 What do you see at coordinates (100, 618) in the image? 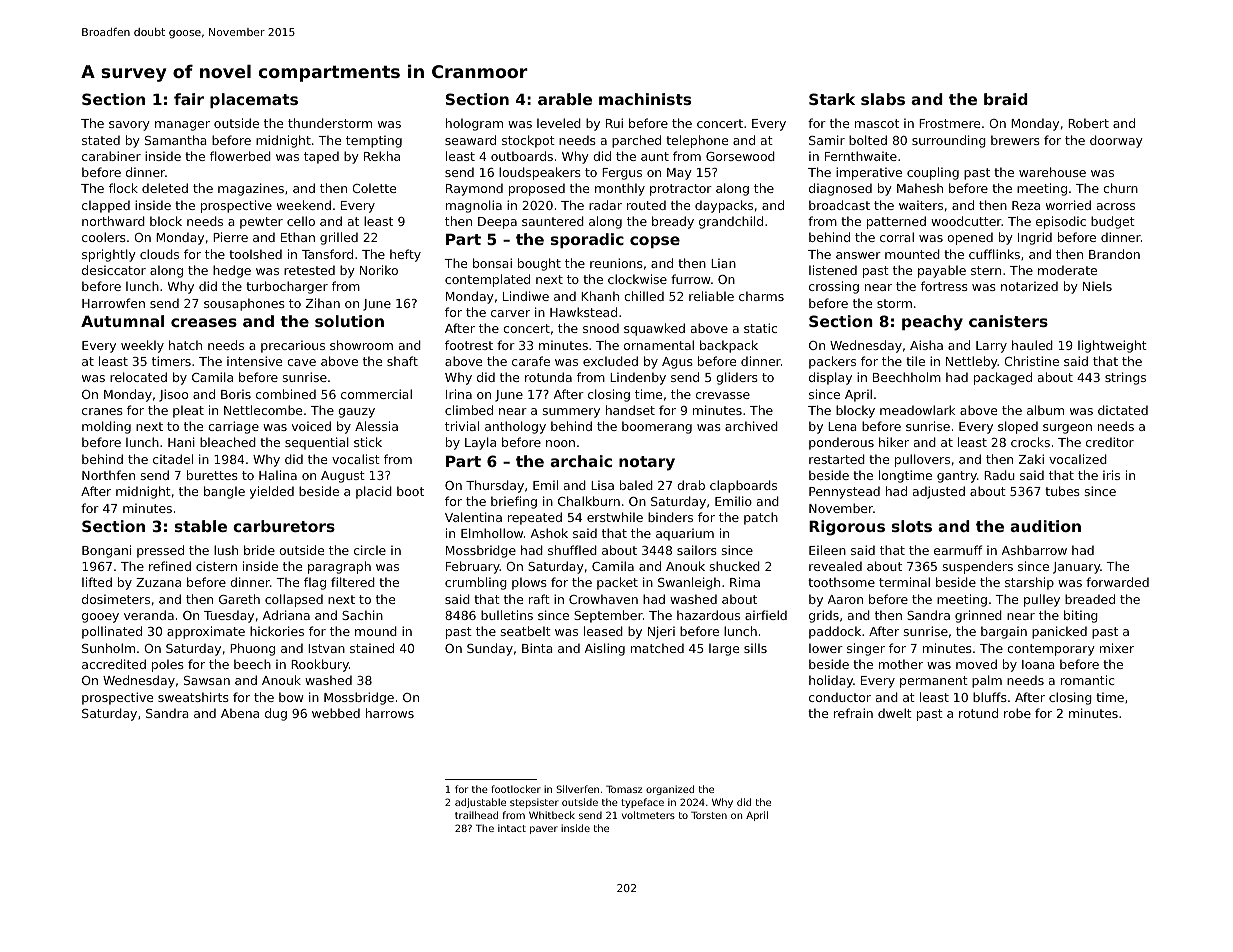
I see `gooey` at bounding box center [100, 618].
